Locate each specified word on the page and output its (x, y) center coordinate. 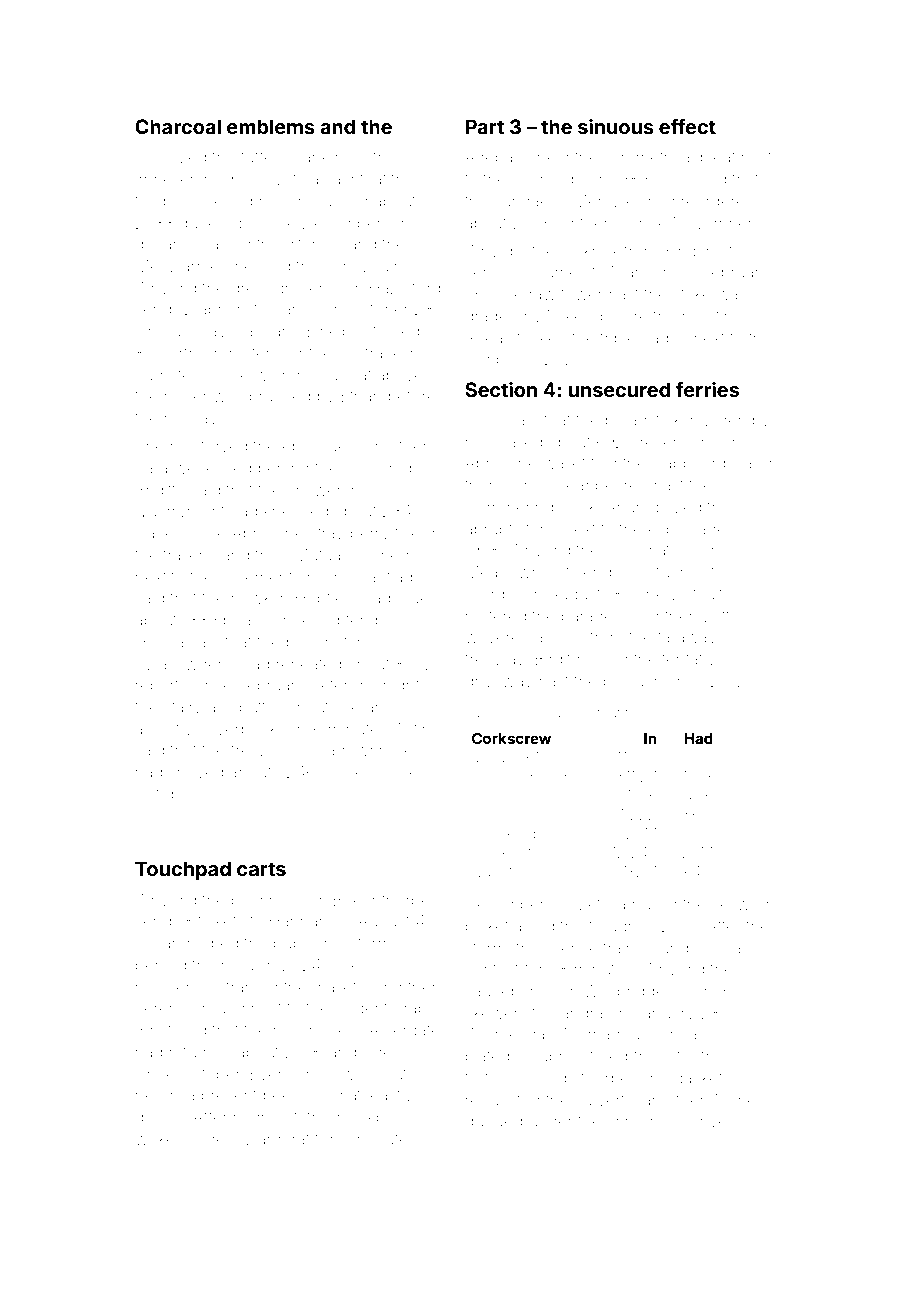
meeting (712, 318)
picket (487, 927)
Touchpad (183, 870)
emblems (271, 126)
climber (493, 359)
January (664, 1016)
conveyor (716, 1124)
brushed (280, 396)
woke (155, 1139)
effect (687, 126)
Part (485, 126)
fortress (492, 1077)
